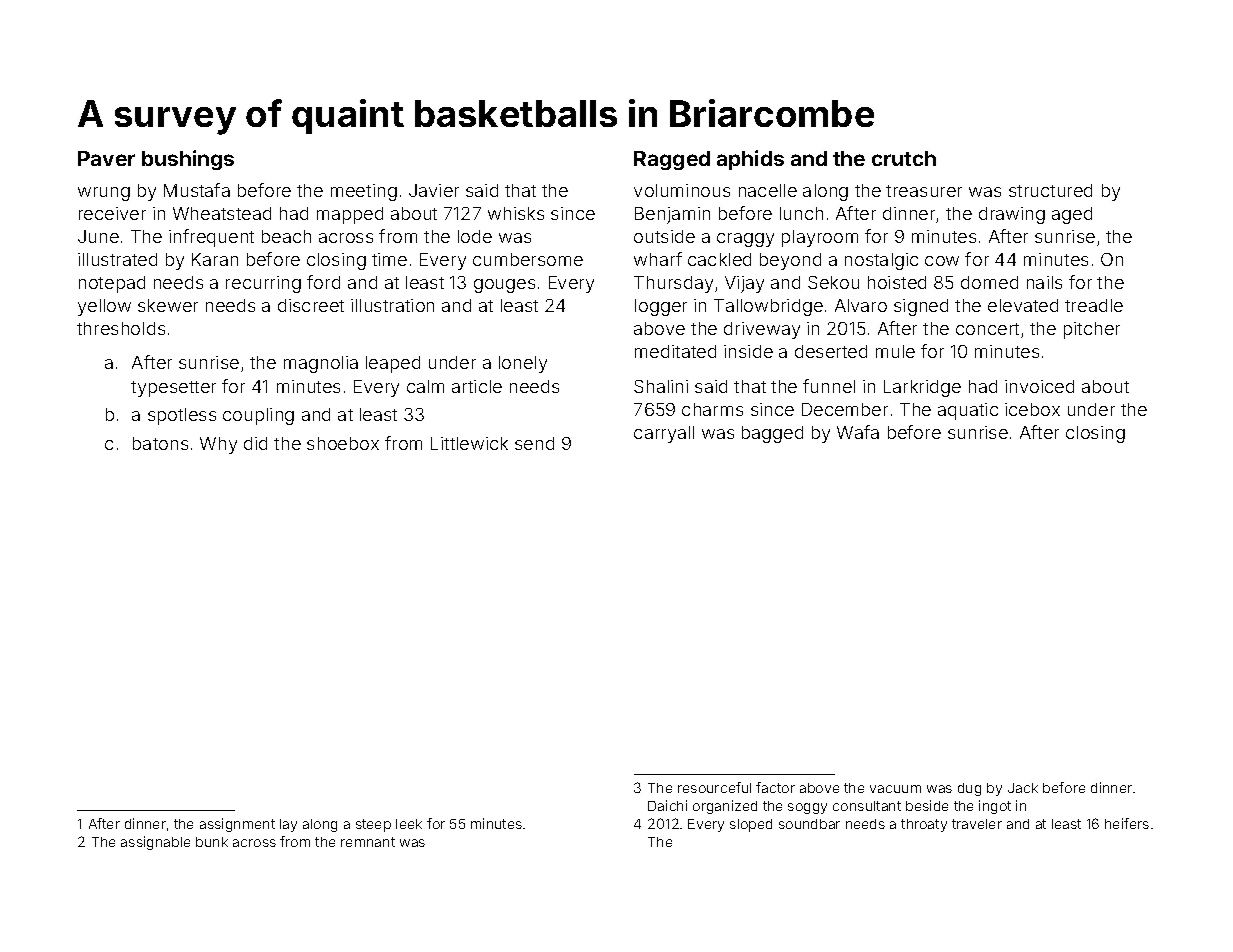  I want to click on bushings, so click(188, 160).
